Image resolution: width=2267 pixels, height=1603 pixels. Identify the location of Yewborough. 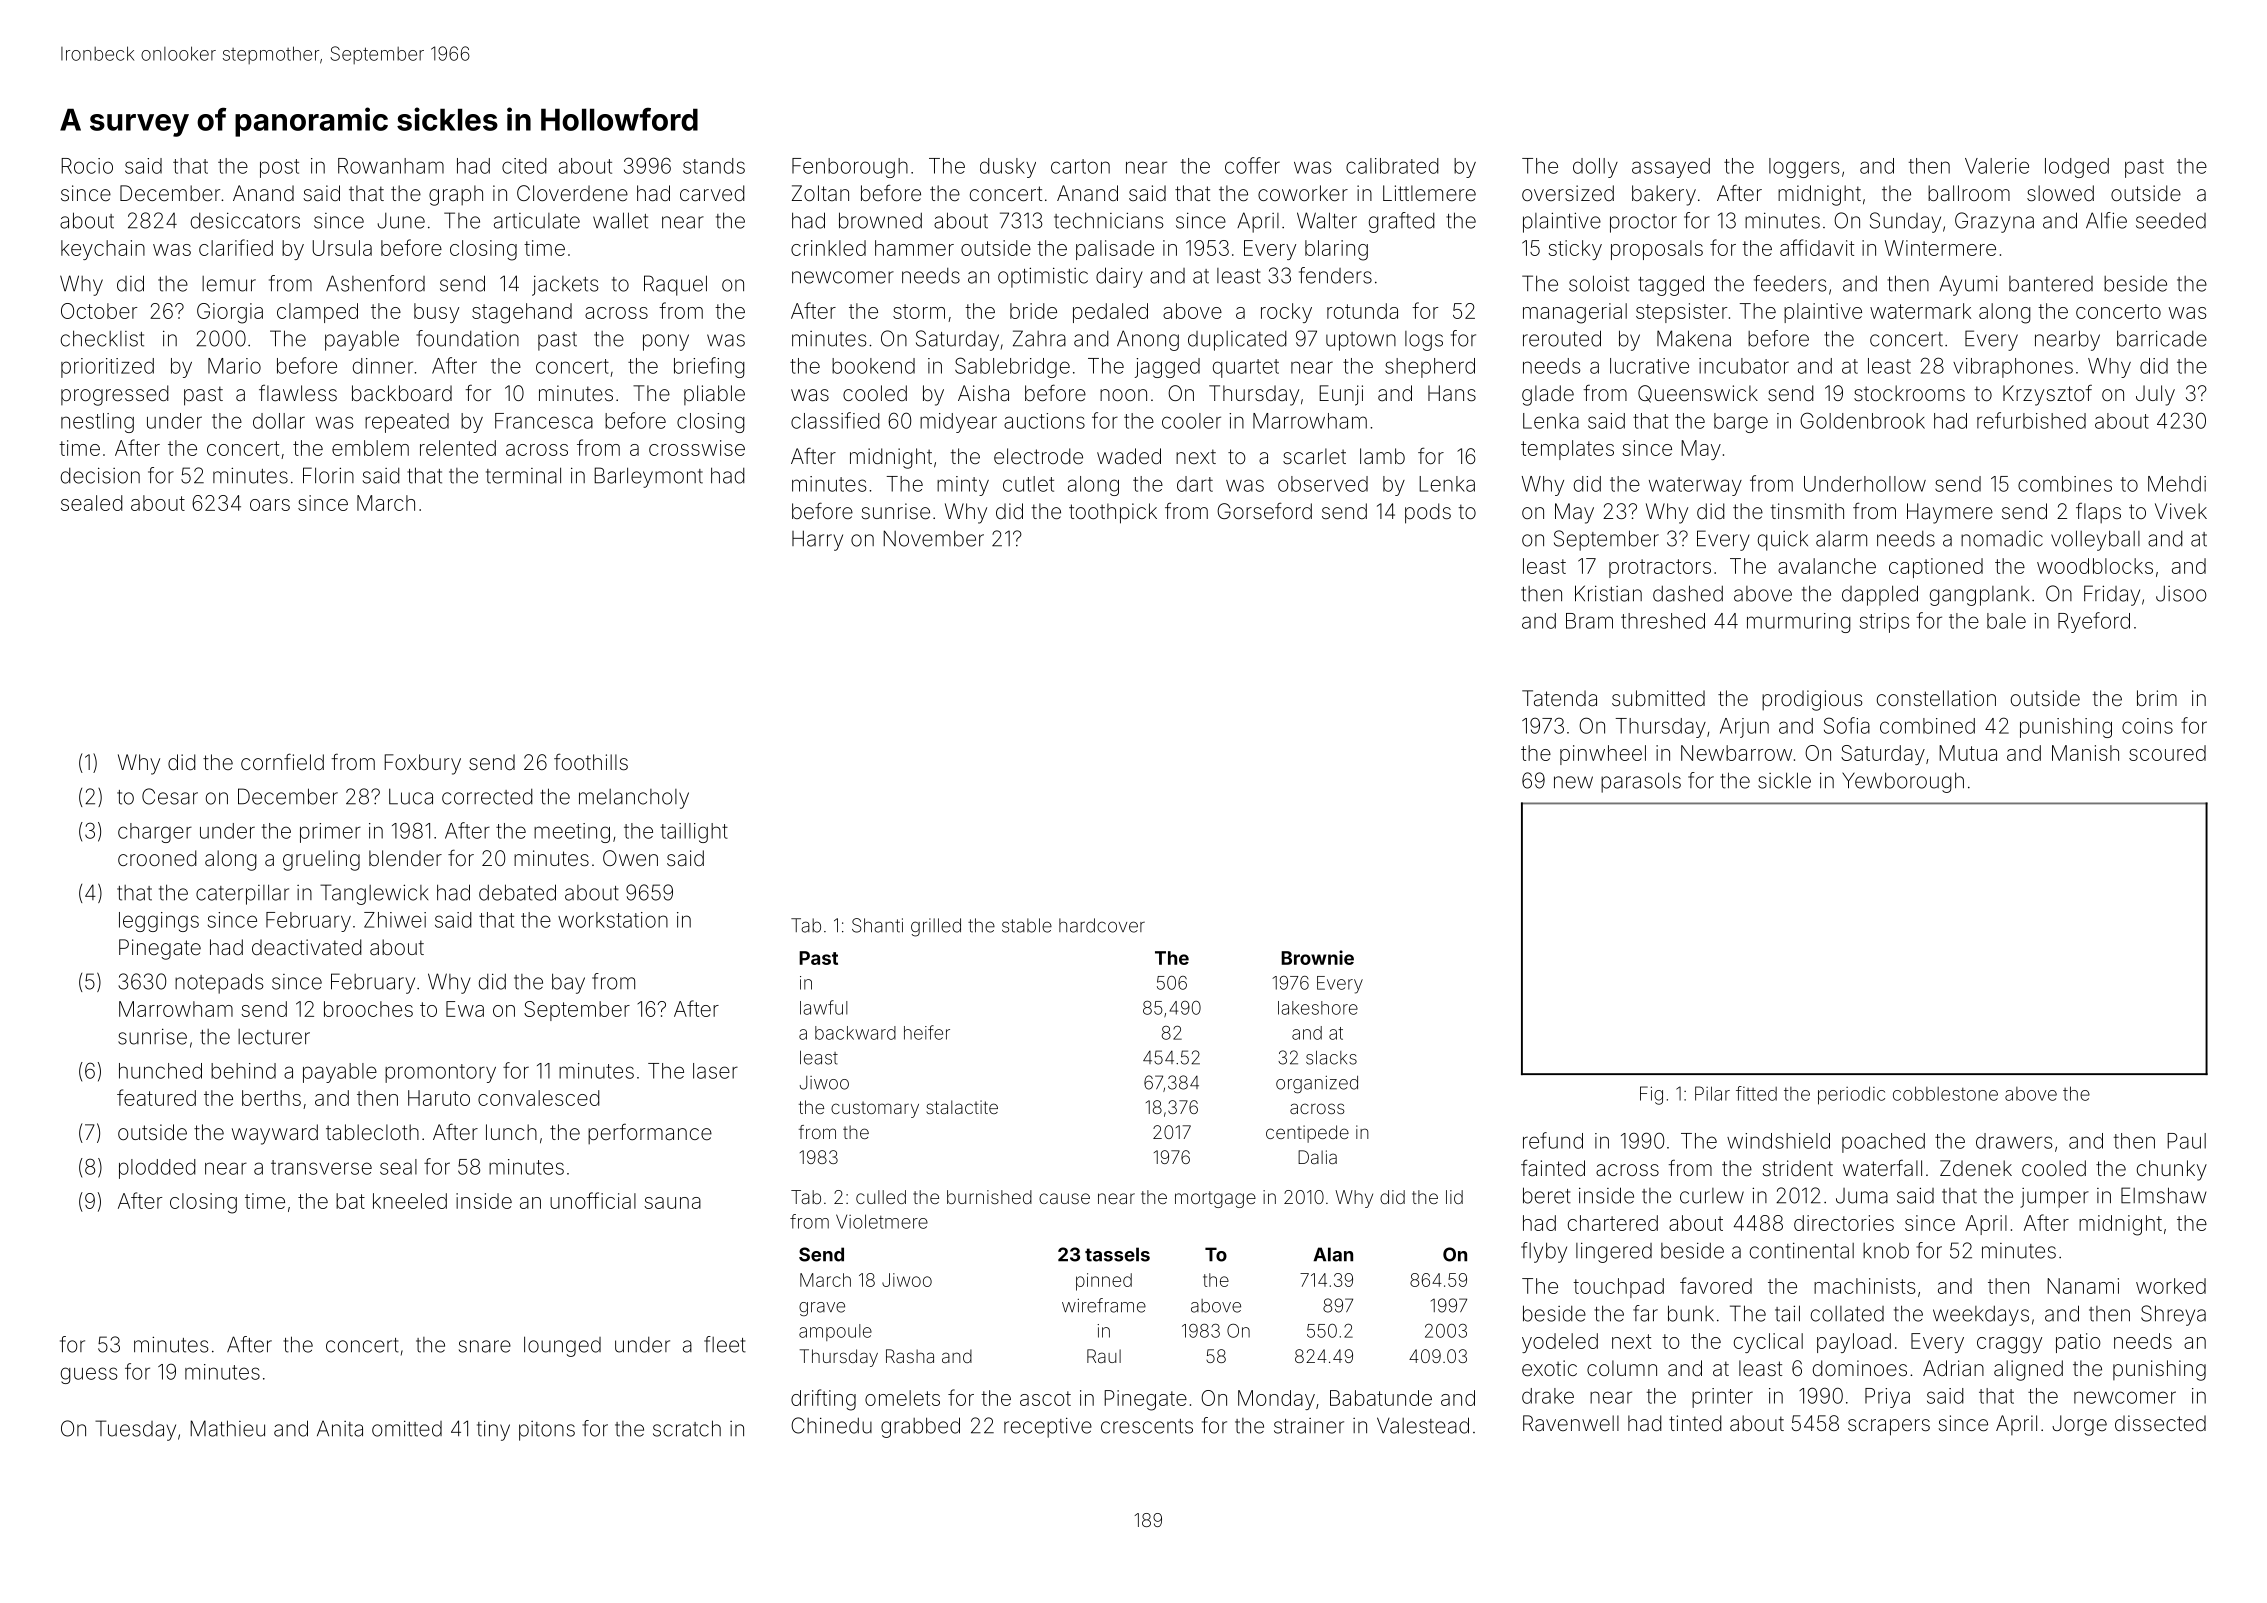
(1903, 782).
